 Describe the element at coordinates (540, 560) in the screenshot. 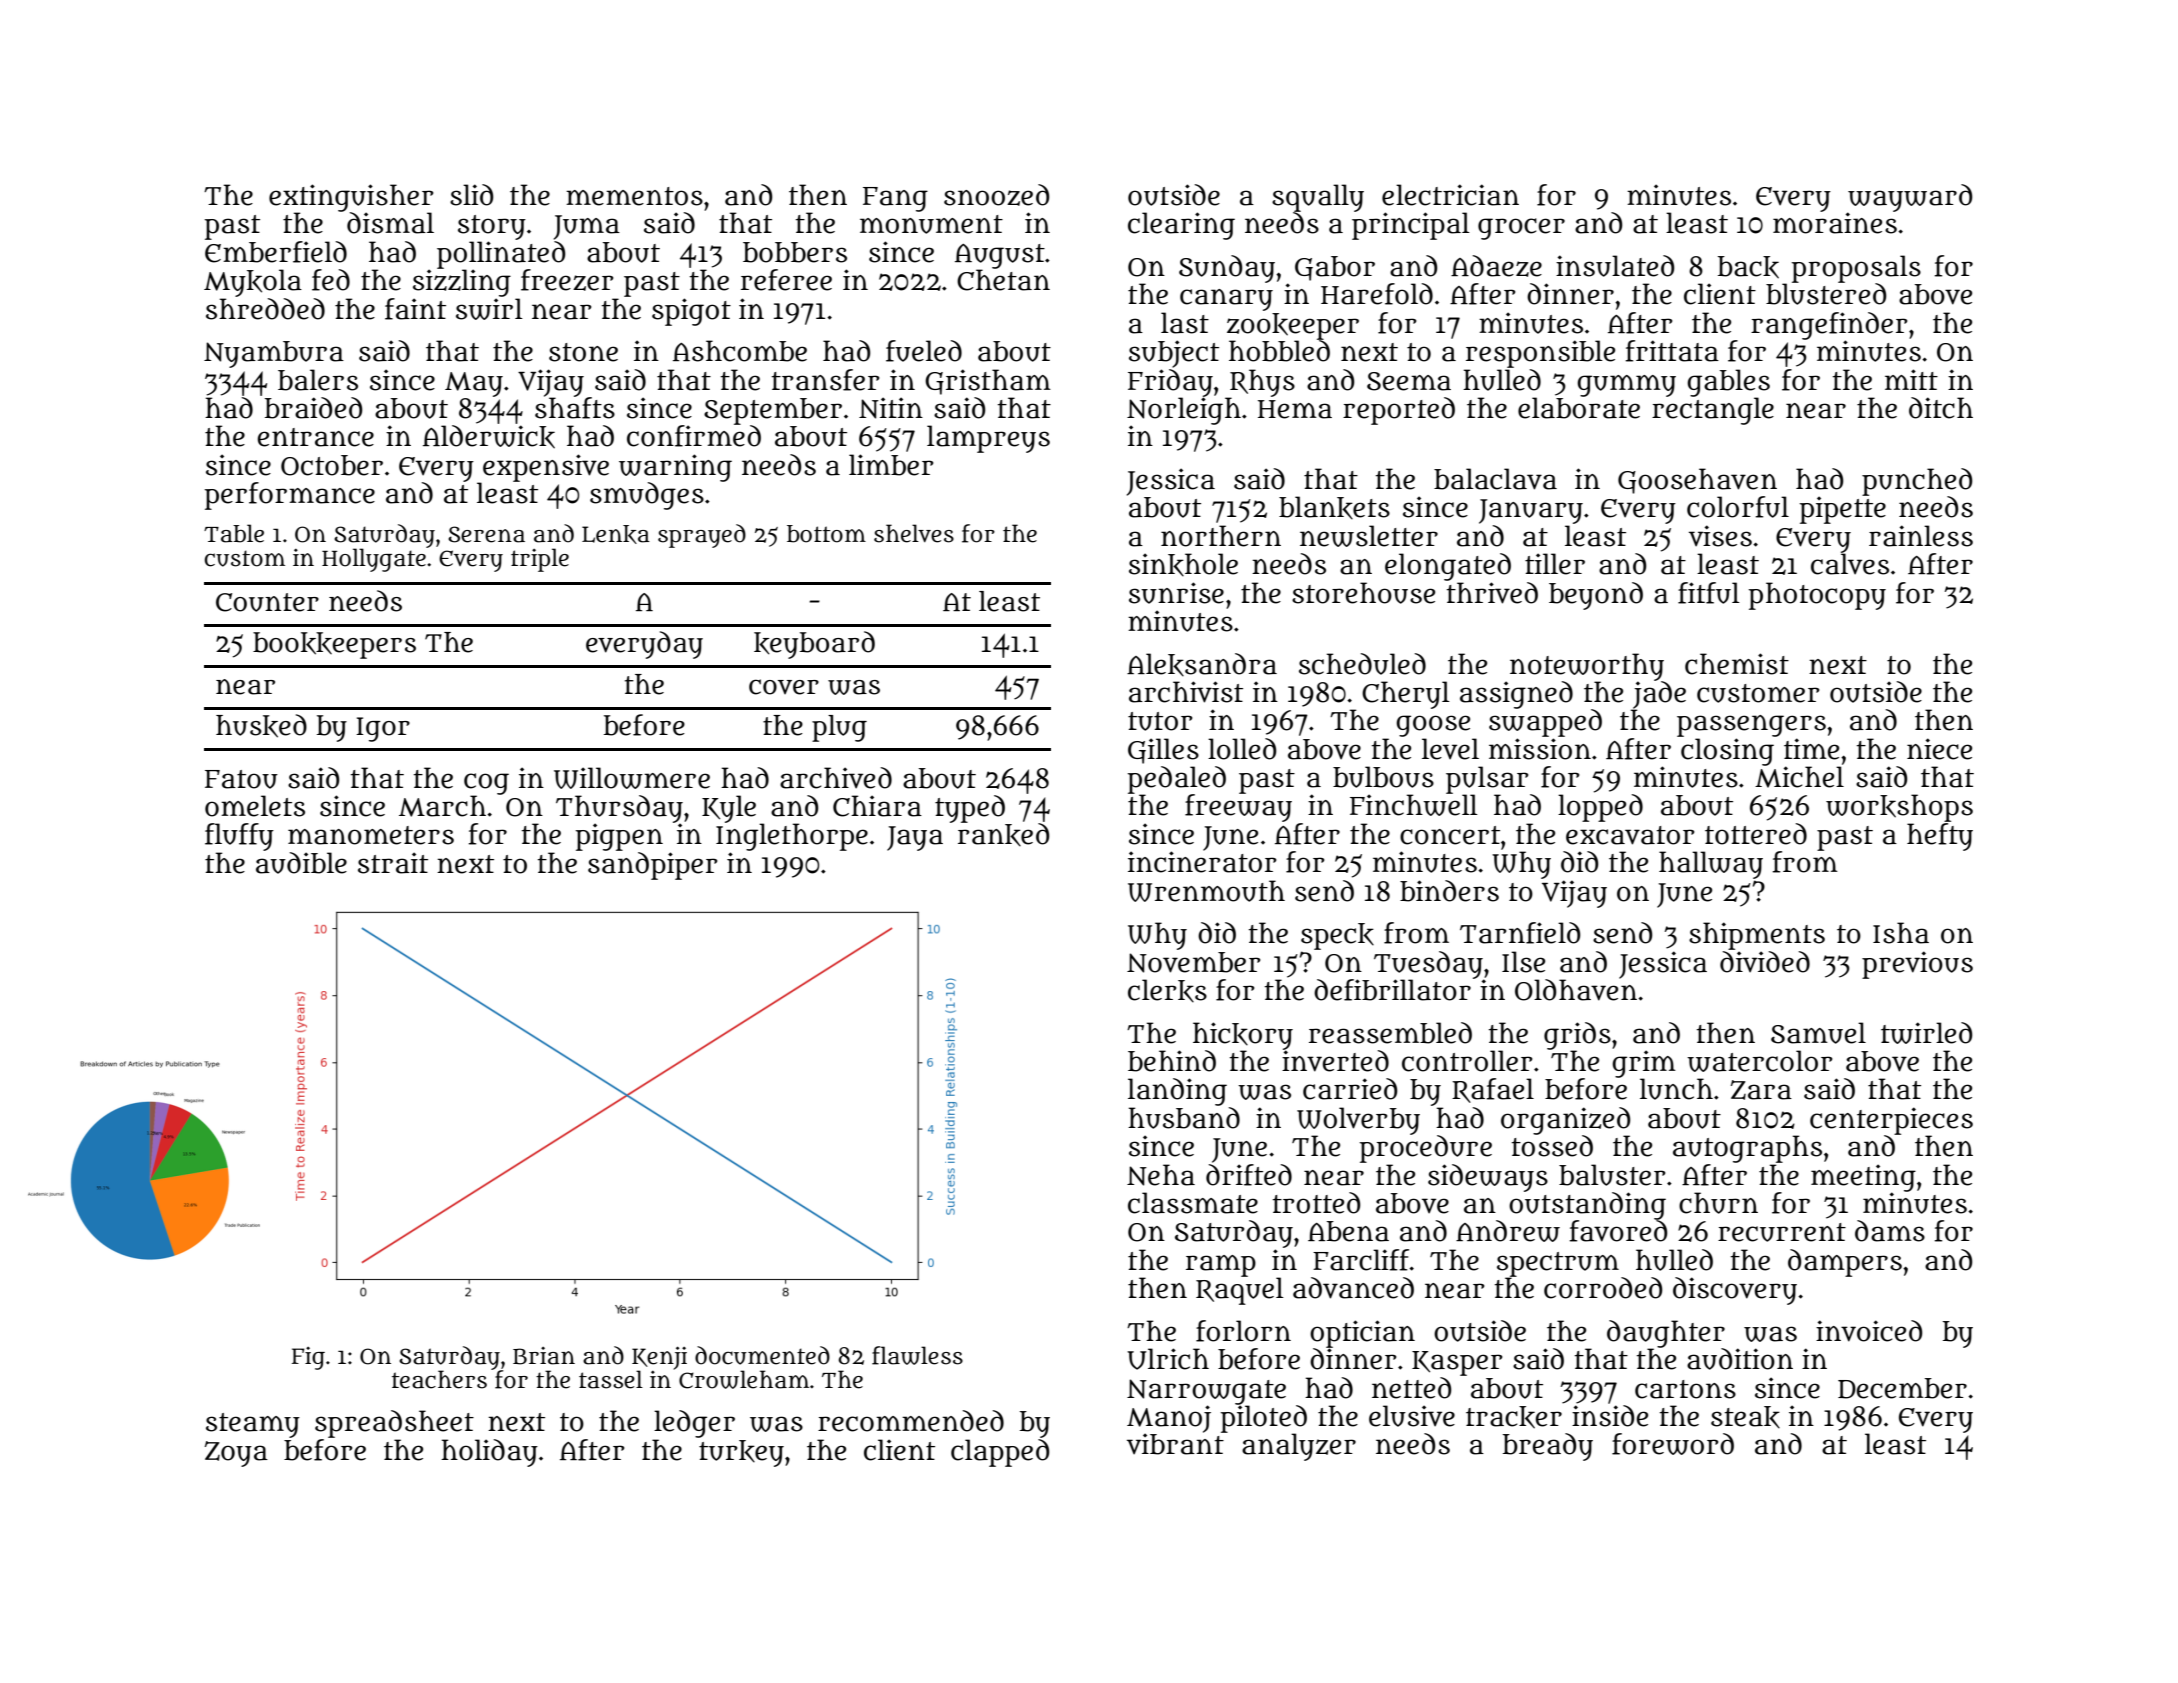

I see `triple` at that location.
